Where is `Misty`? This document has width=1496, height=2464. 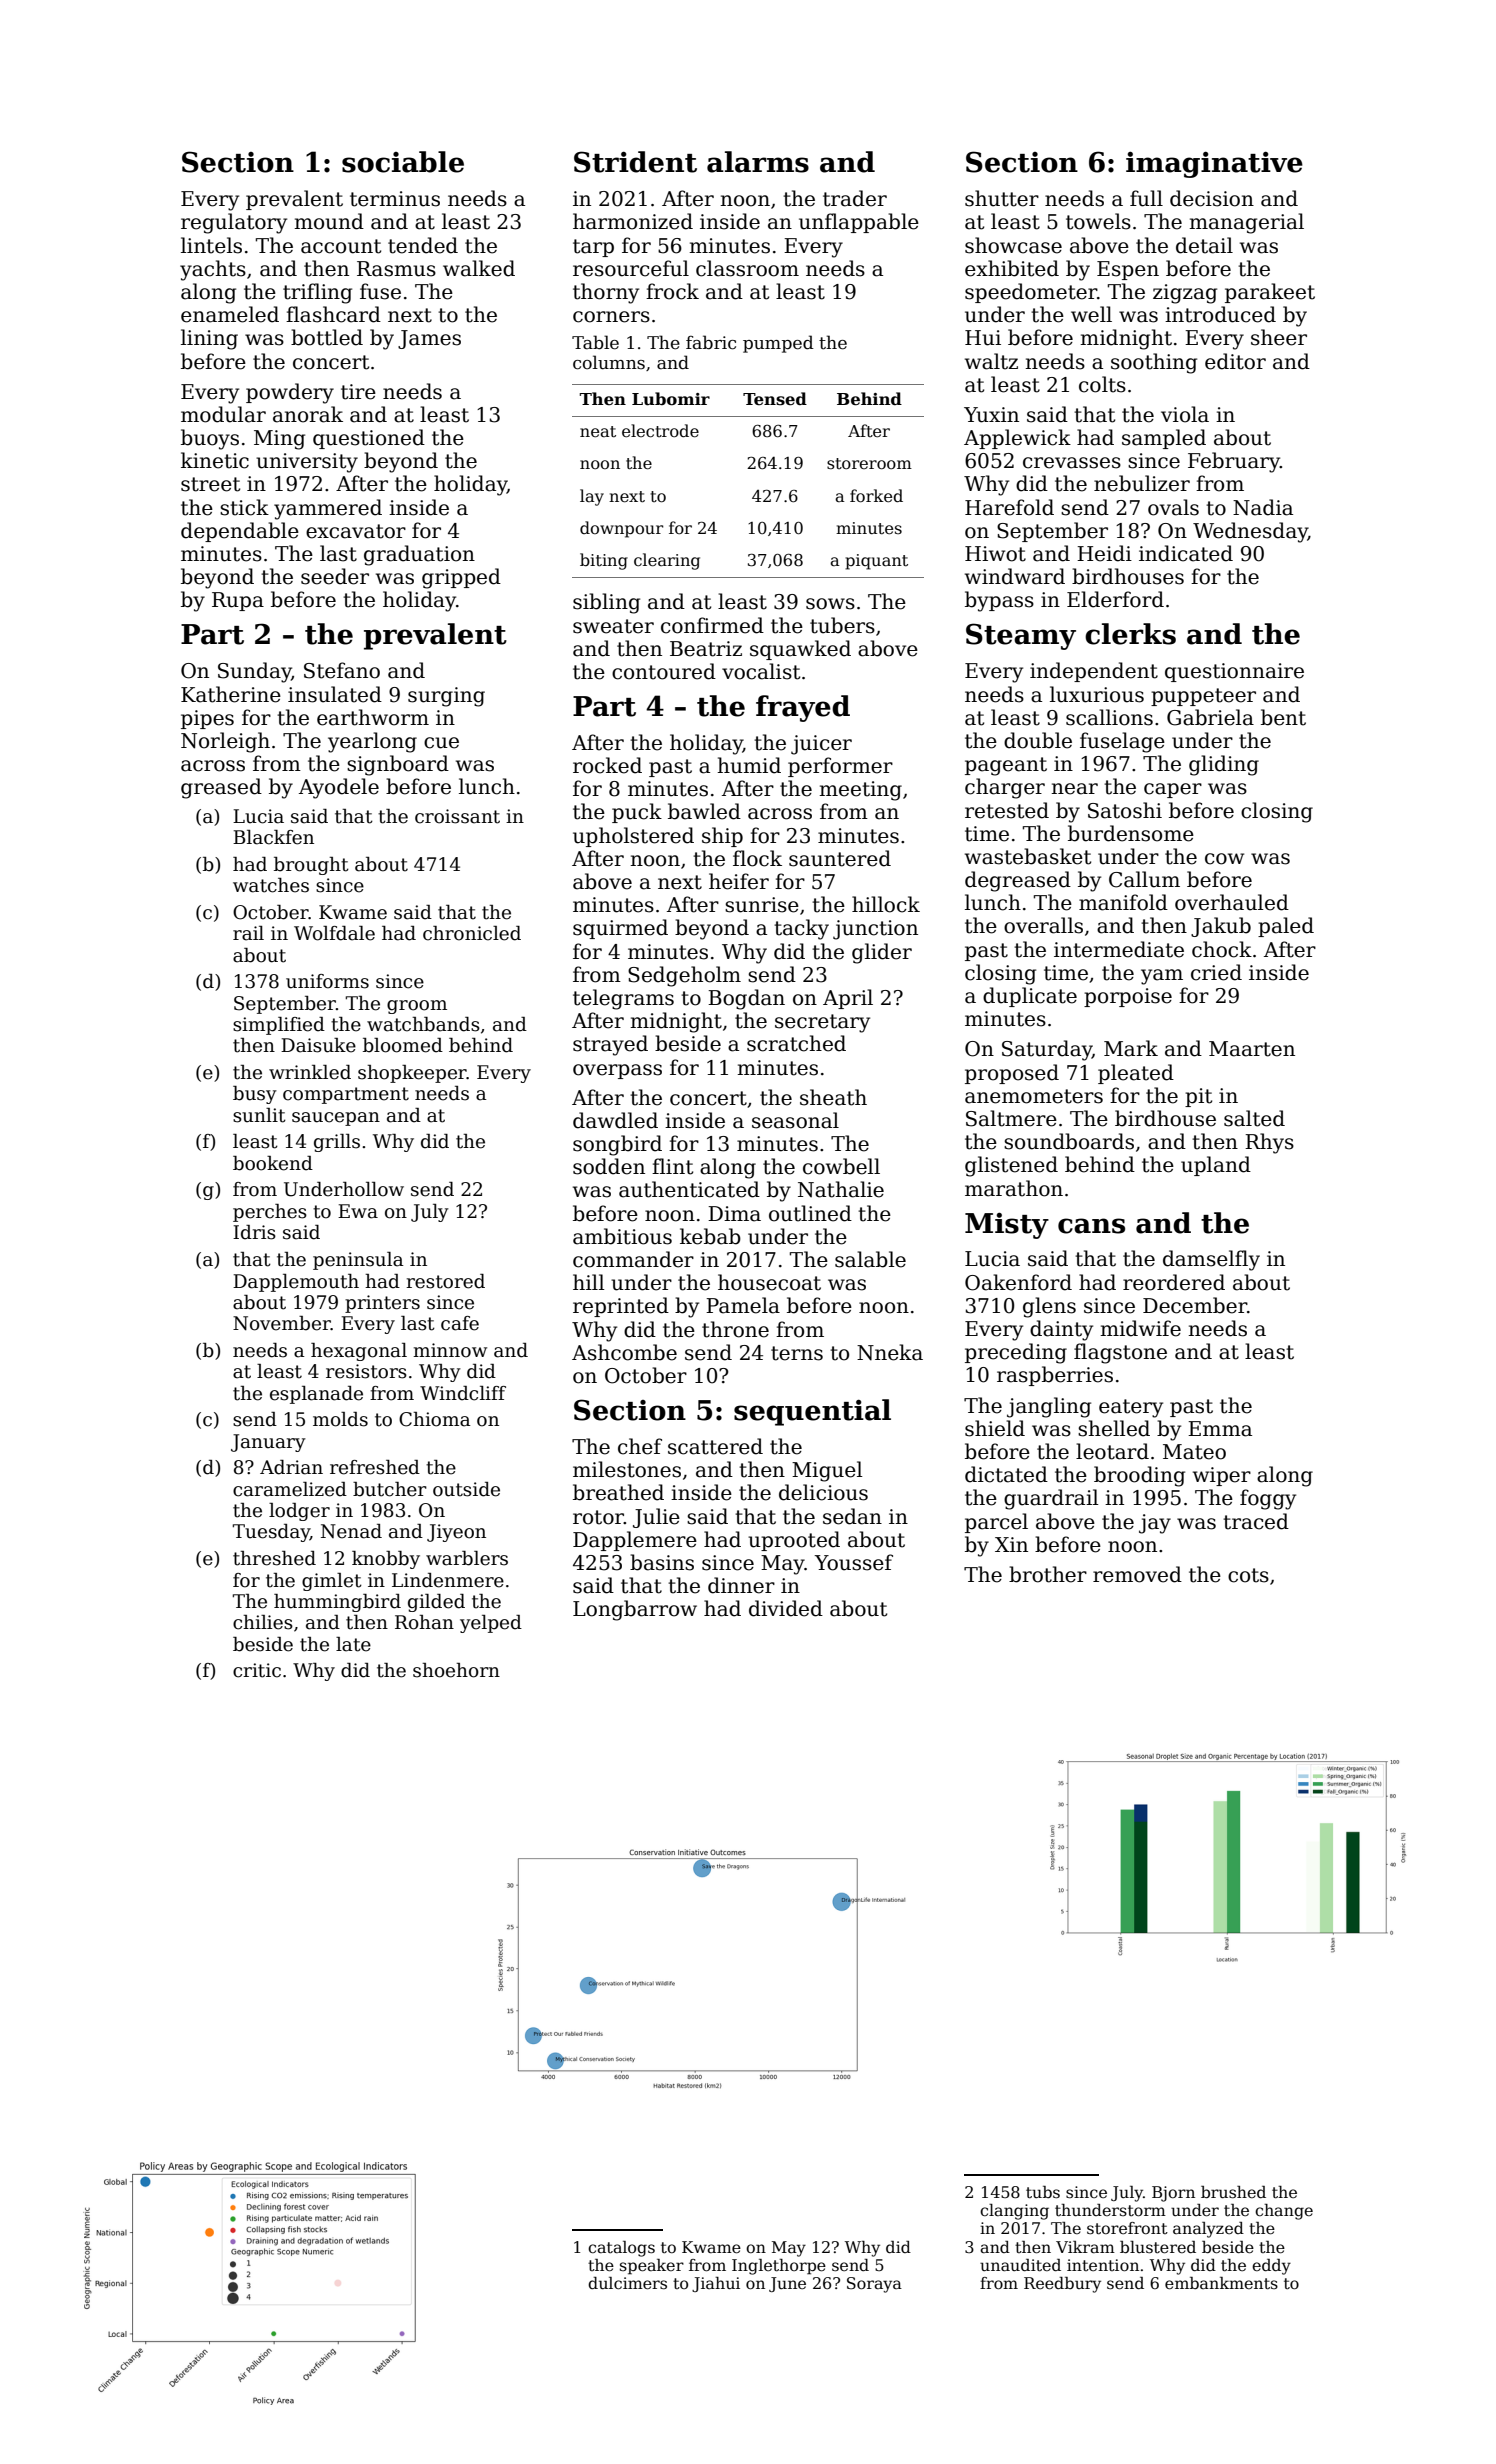 Misty is located at coordinates (1007, 1226).
